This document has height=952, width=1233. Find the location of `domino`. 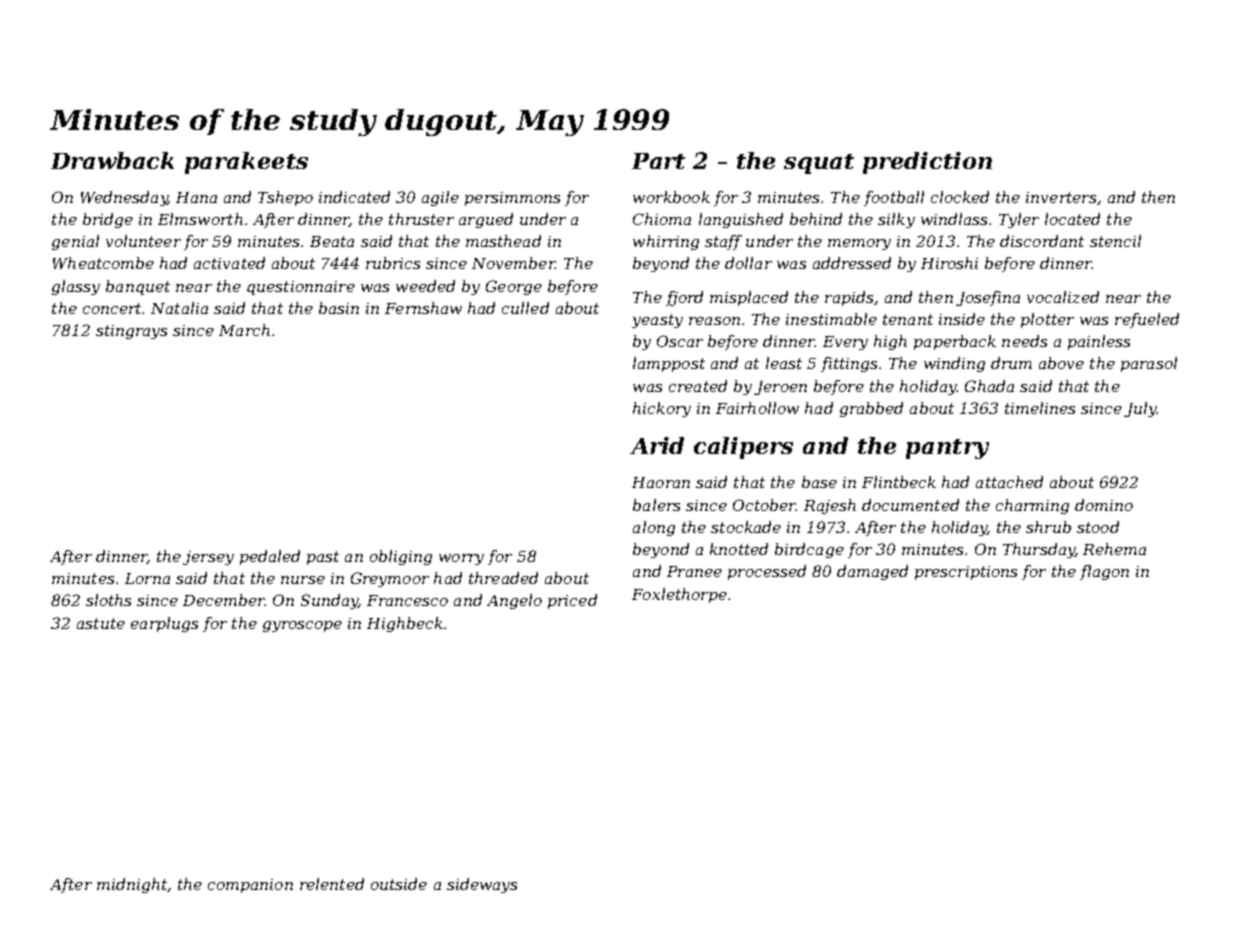

domino is located at coordinates (1104, 505).
